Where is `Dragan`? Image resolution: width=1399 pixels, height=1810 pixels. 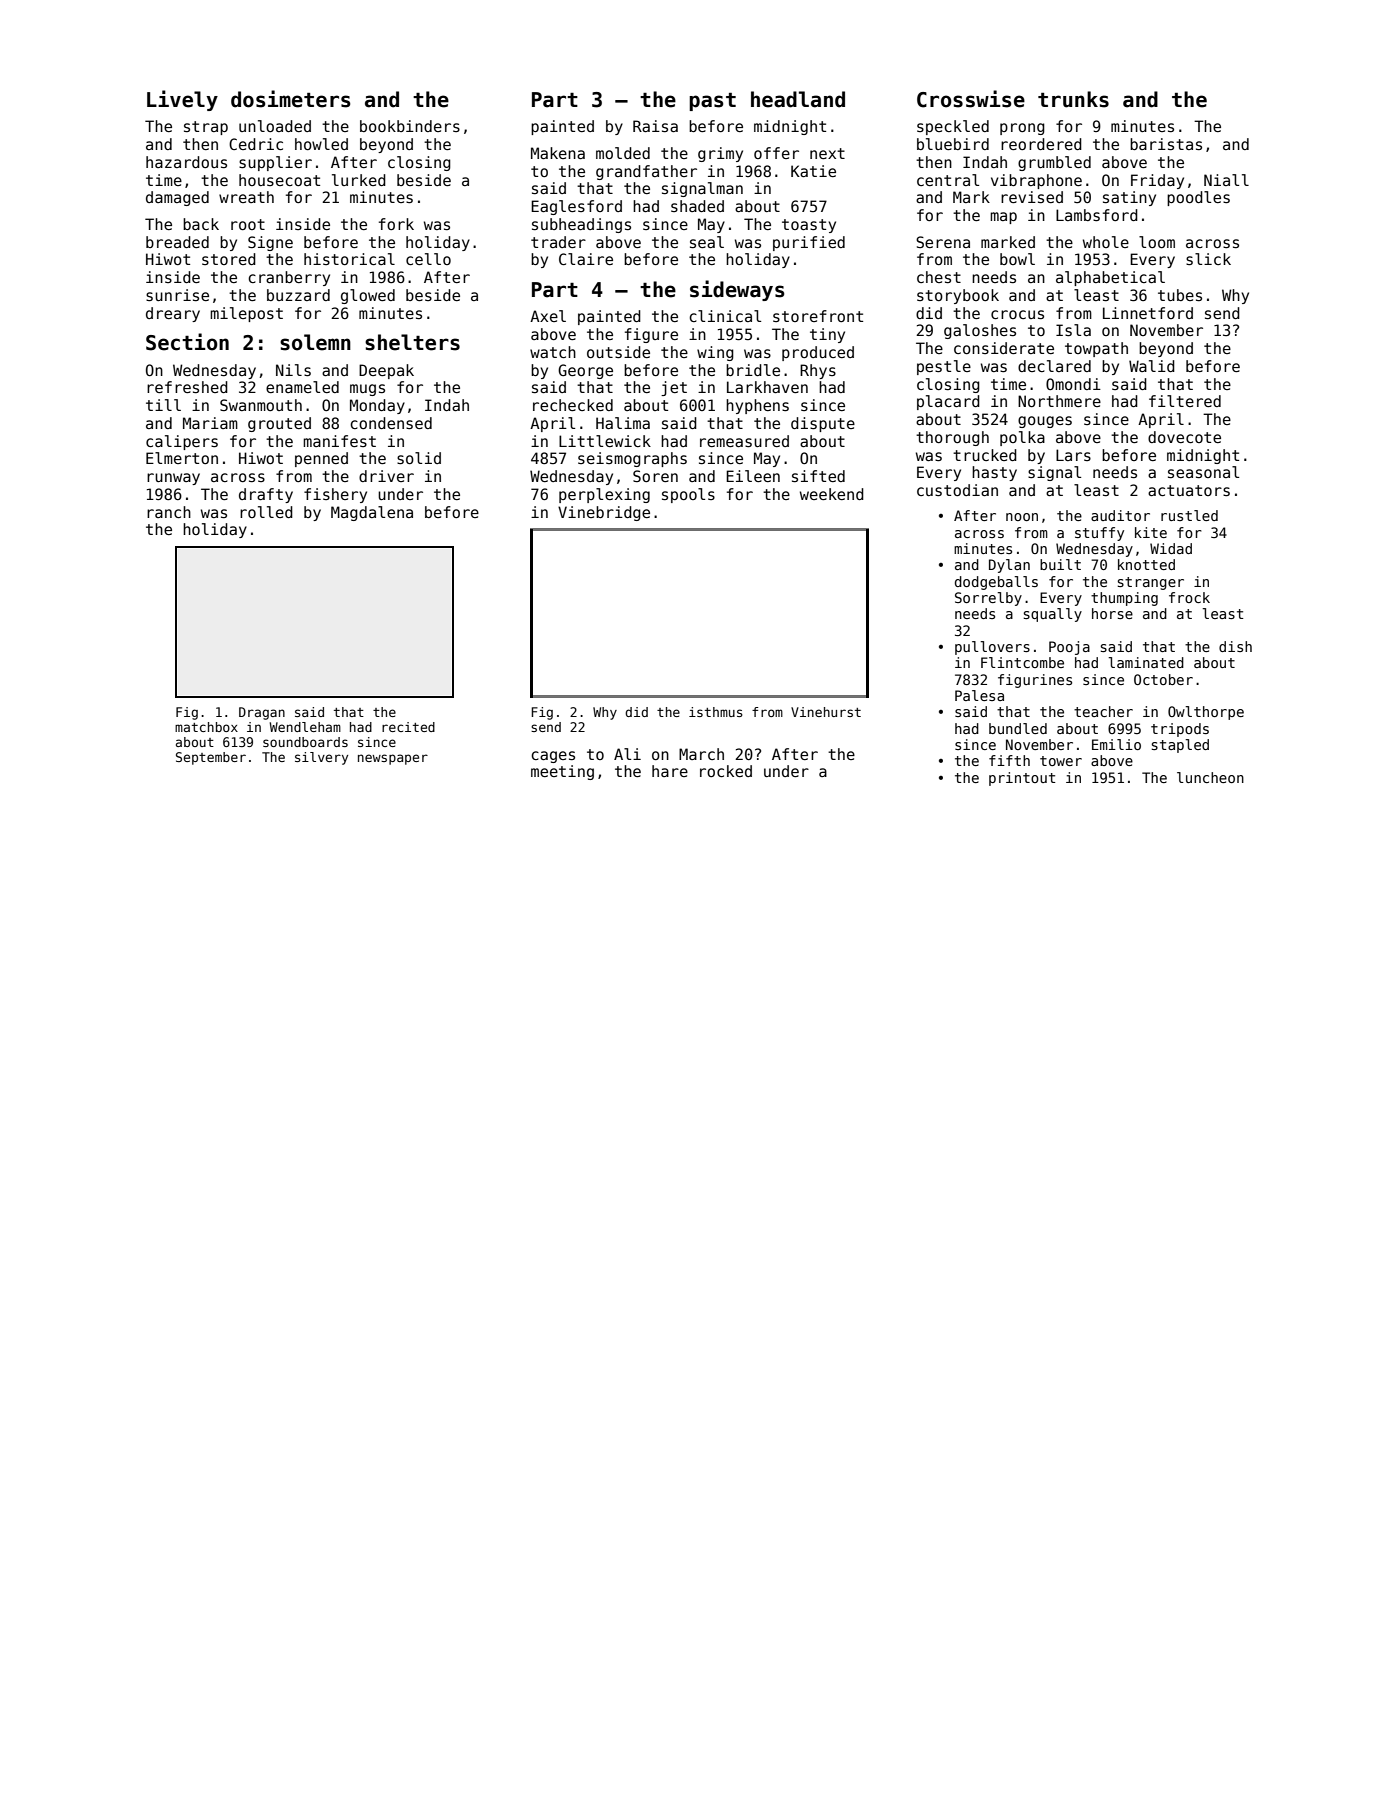 Dragan is located at coordinates (262, 713).
